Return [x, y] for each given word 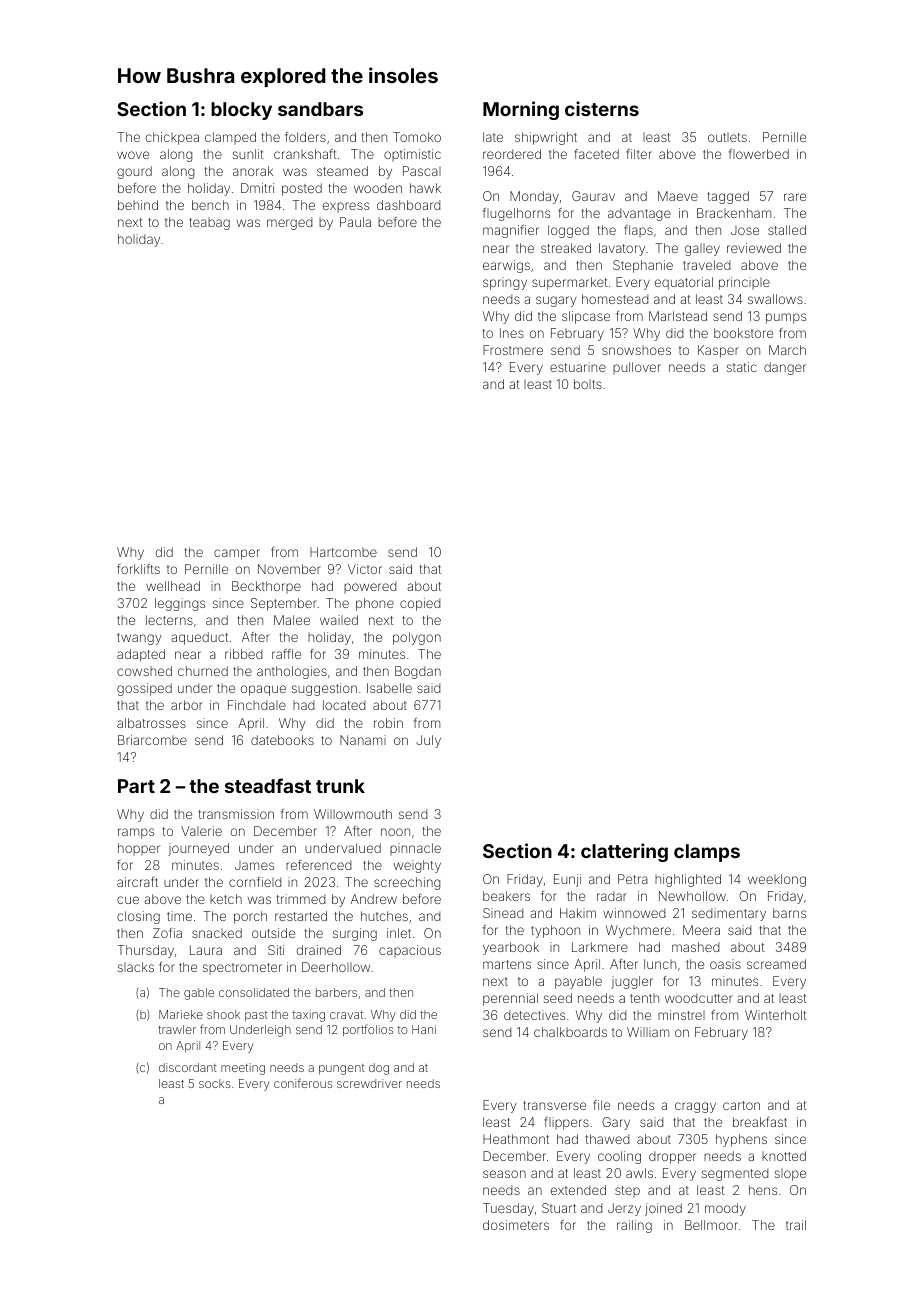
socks [214, 1083]
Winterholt [776, 1015]
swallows [775, 299]
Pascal [422, 171]
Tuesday [508, 1209]
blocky [241, 111]
